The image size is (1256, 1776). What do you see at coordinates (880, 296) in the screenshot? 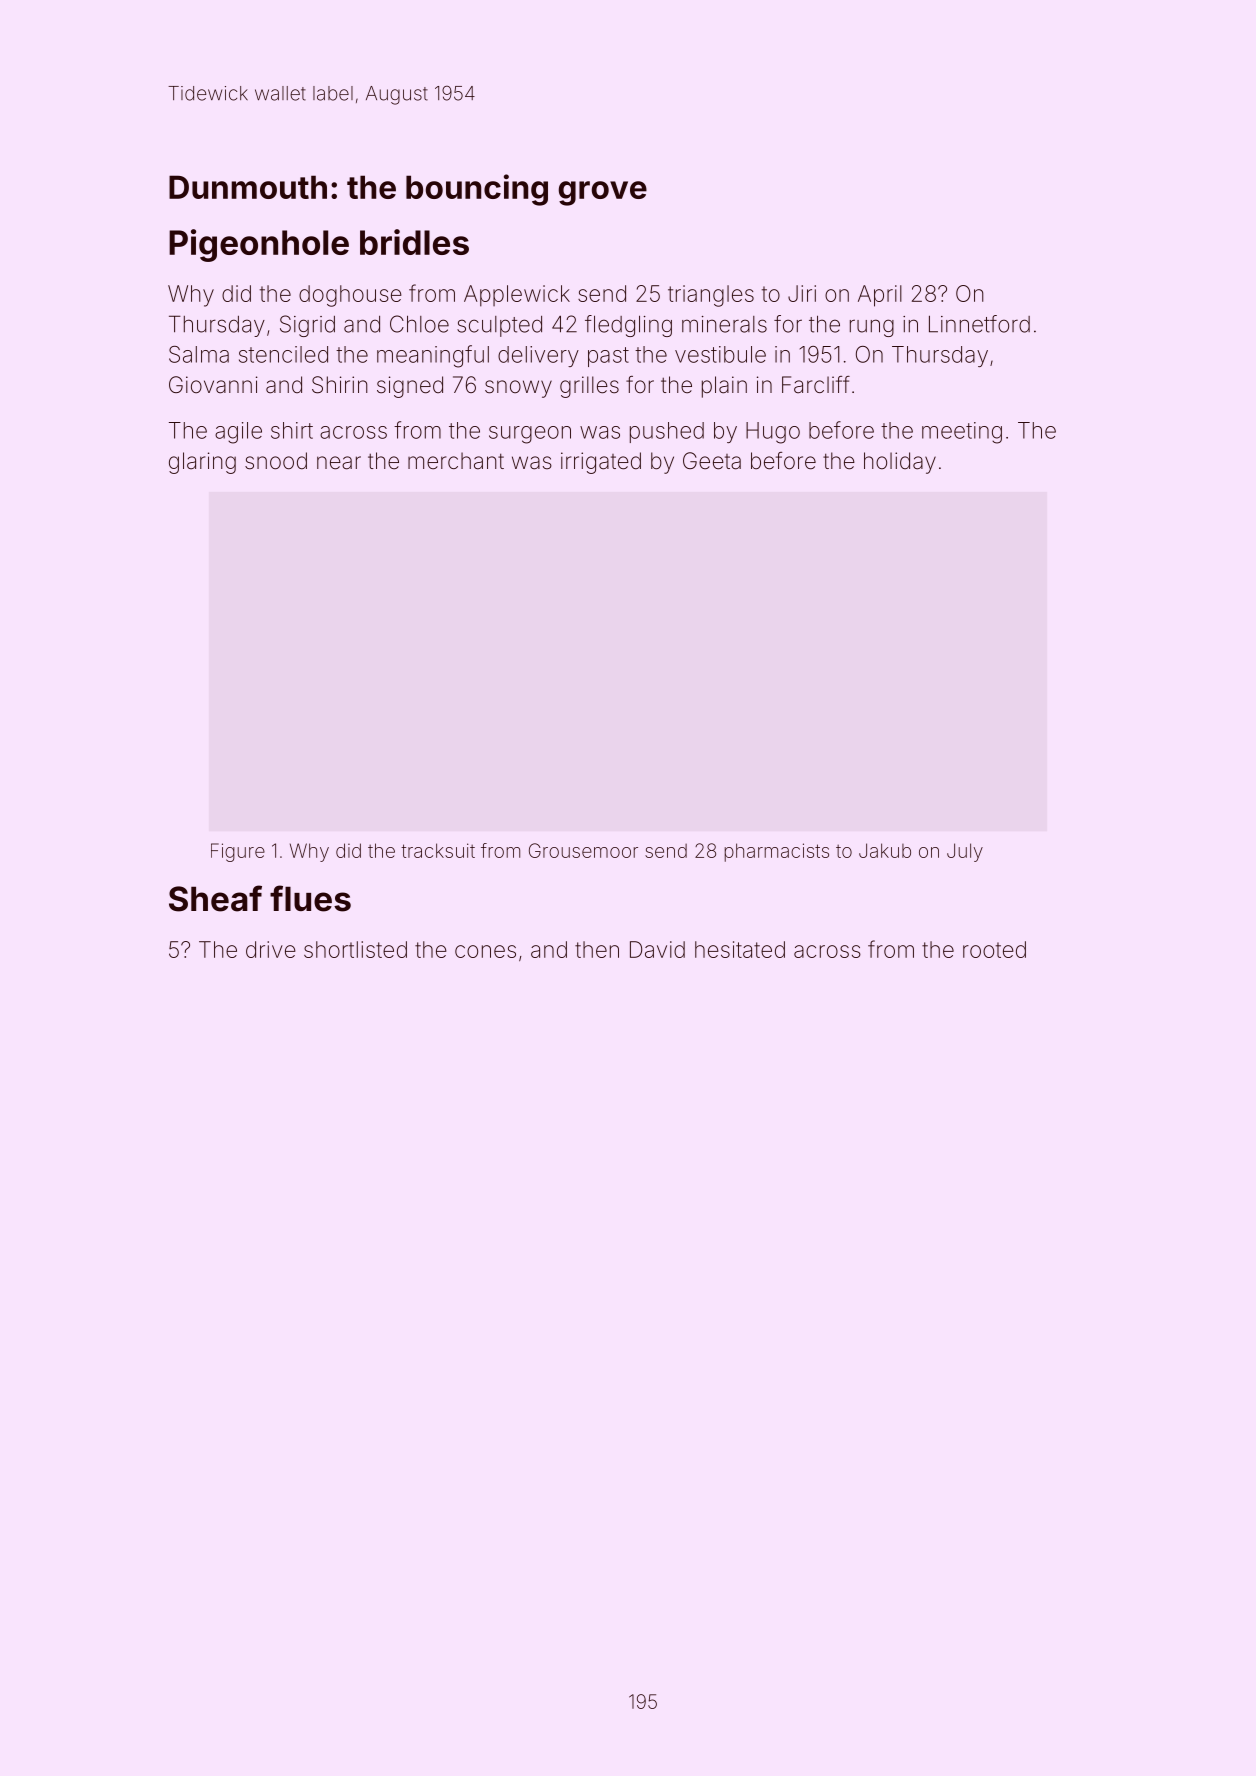
I see `April` at bounding box center [880, 296].
